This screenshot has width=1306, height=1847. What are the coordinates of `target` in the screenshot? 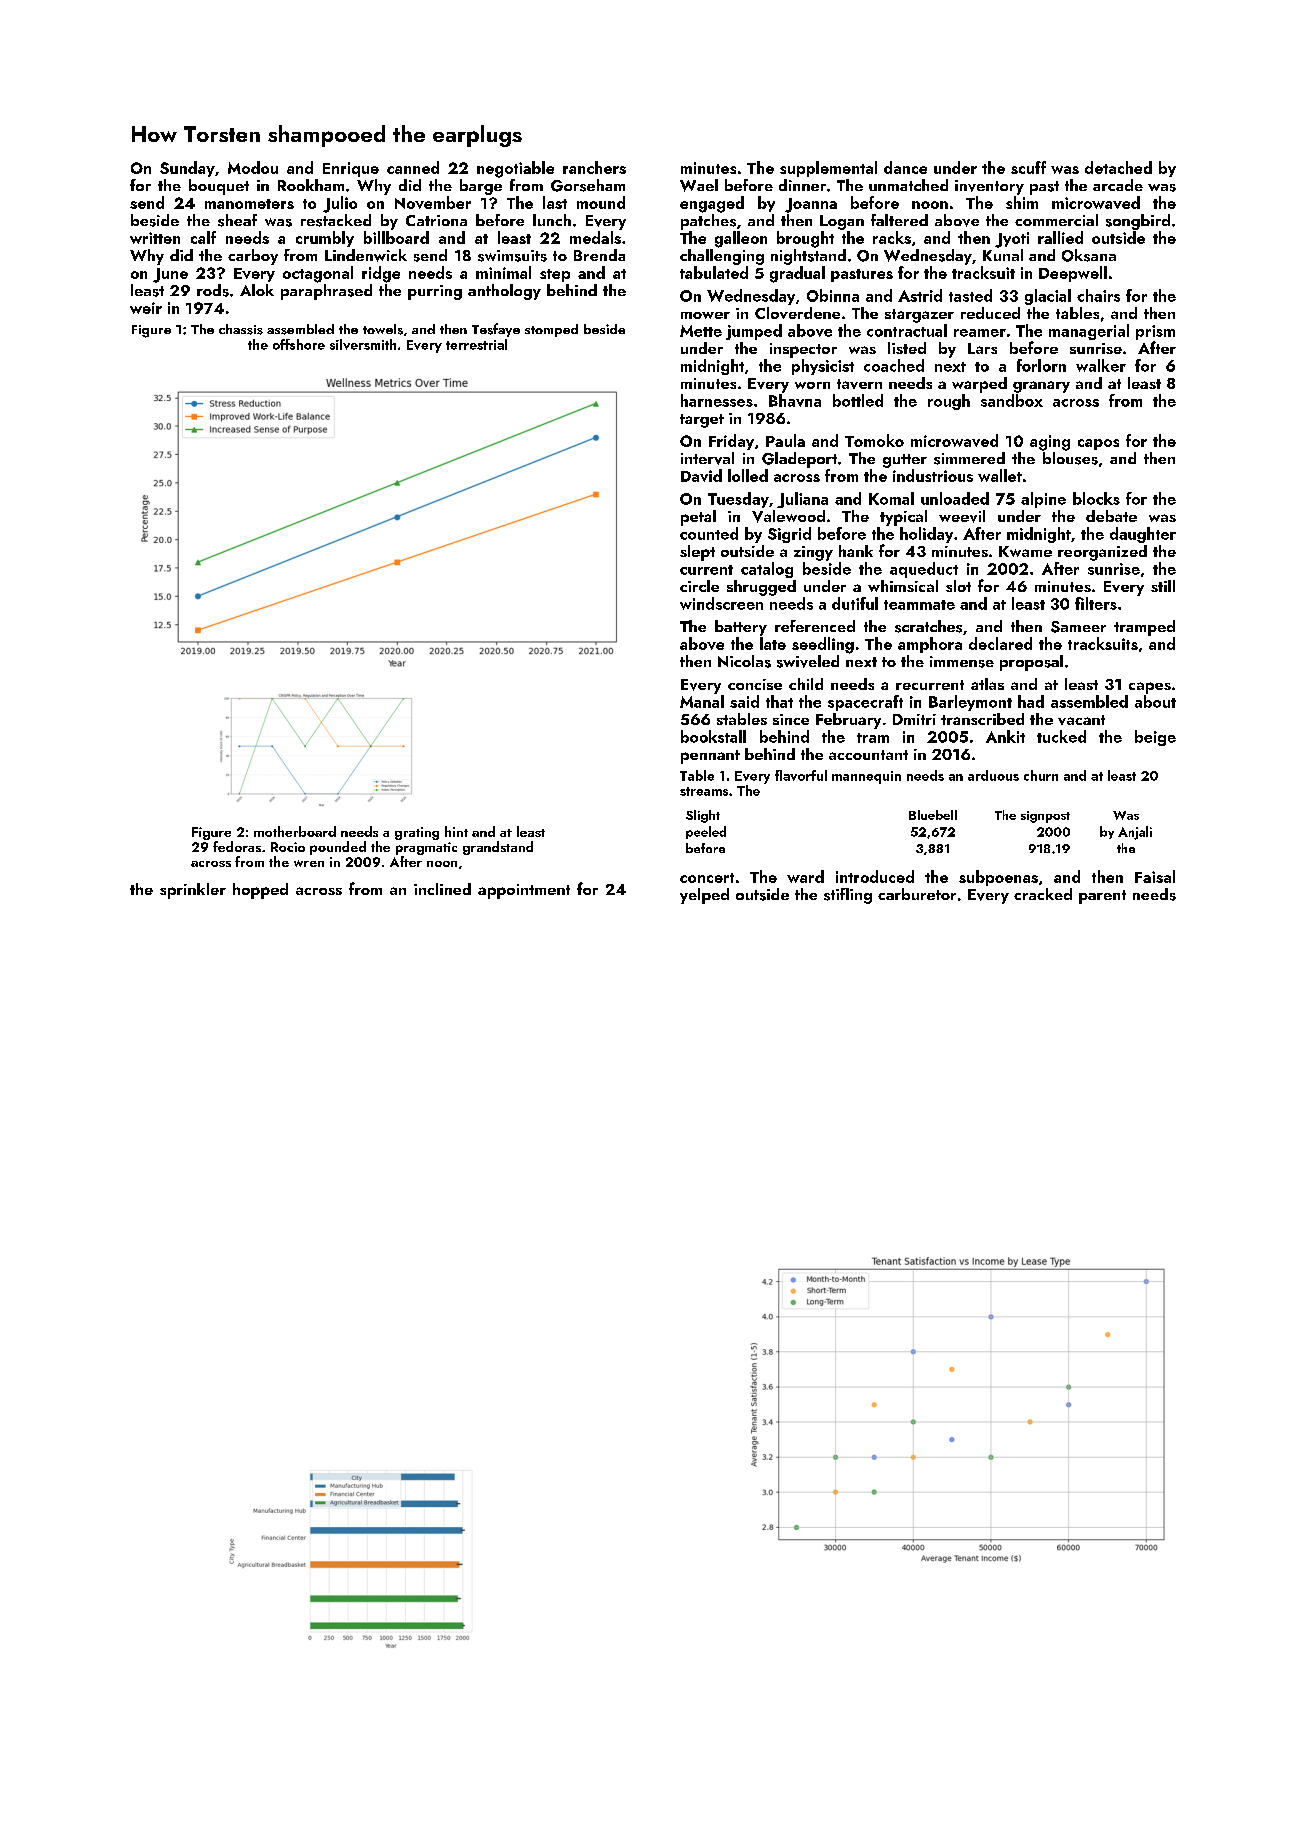 It's located at (702, 421).
